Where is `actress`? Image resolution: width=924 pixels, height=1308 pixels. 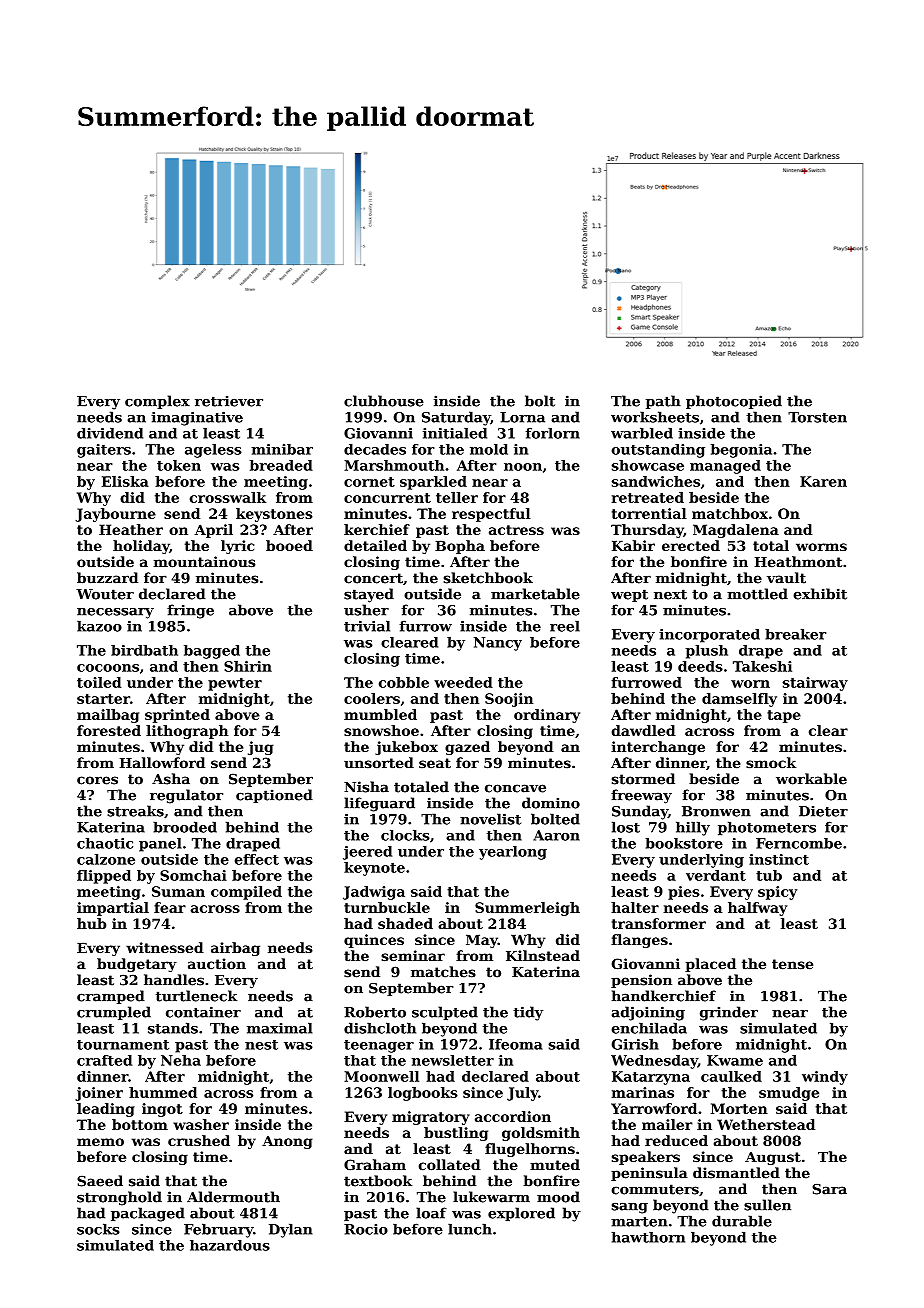
actress is located at coordinates (516, 530).
